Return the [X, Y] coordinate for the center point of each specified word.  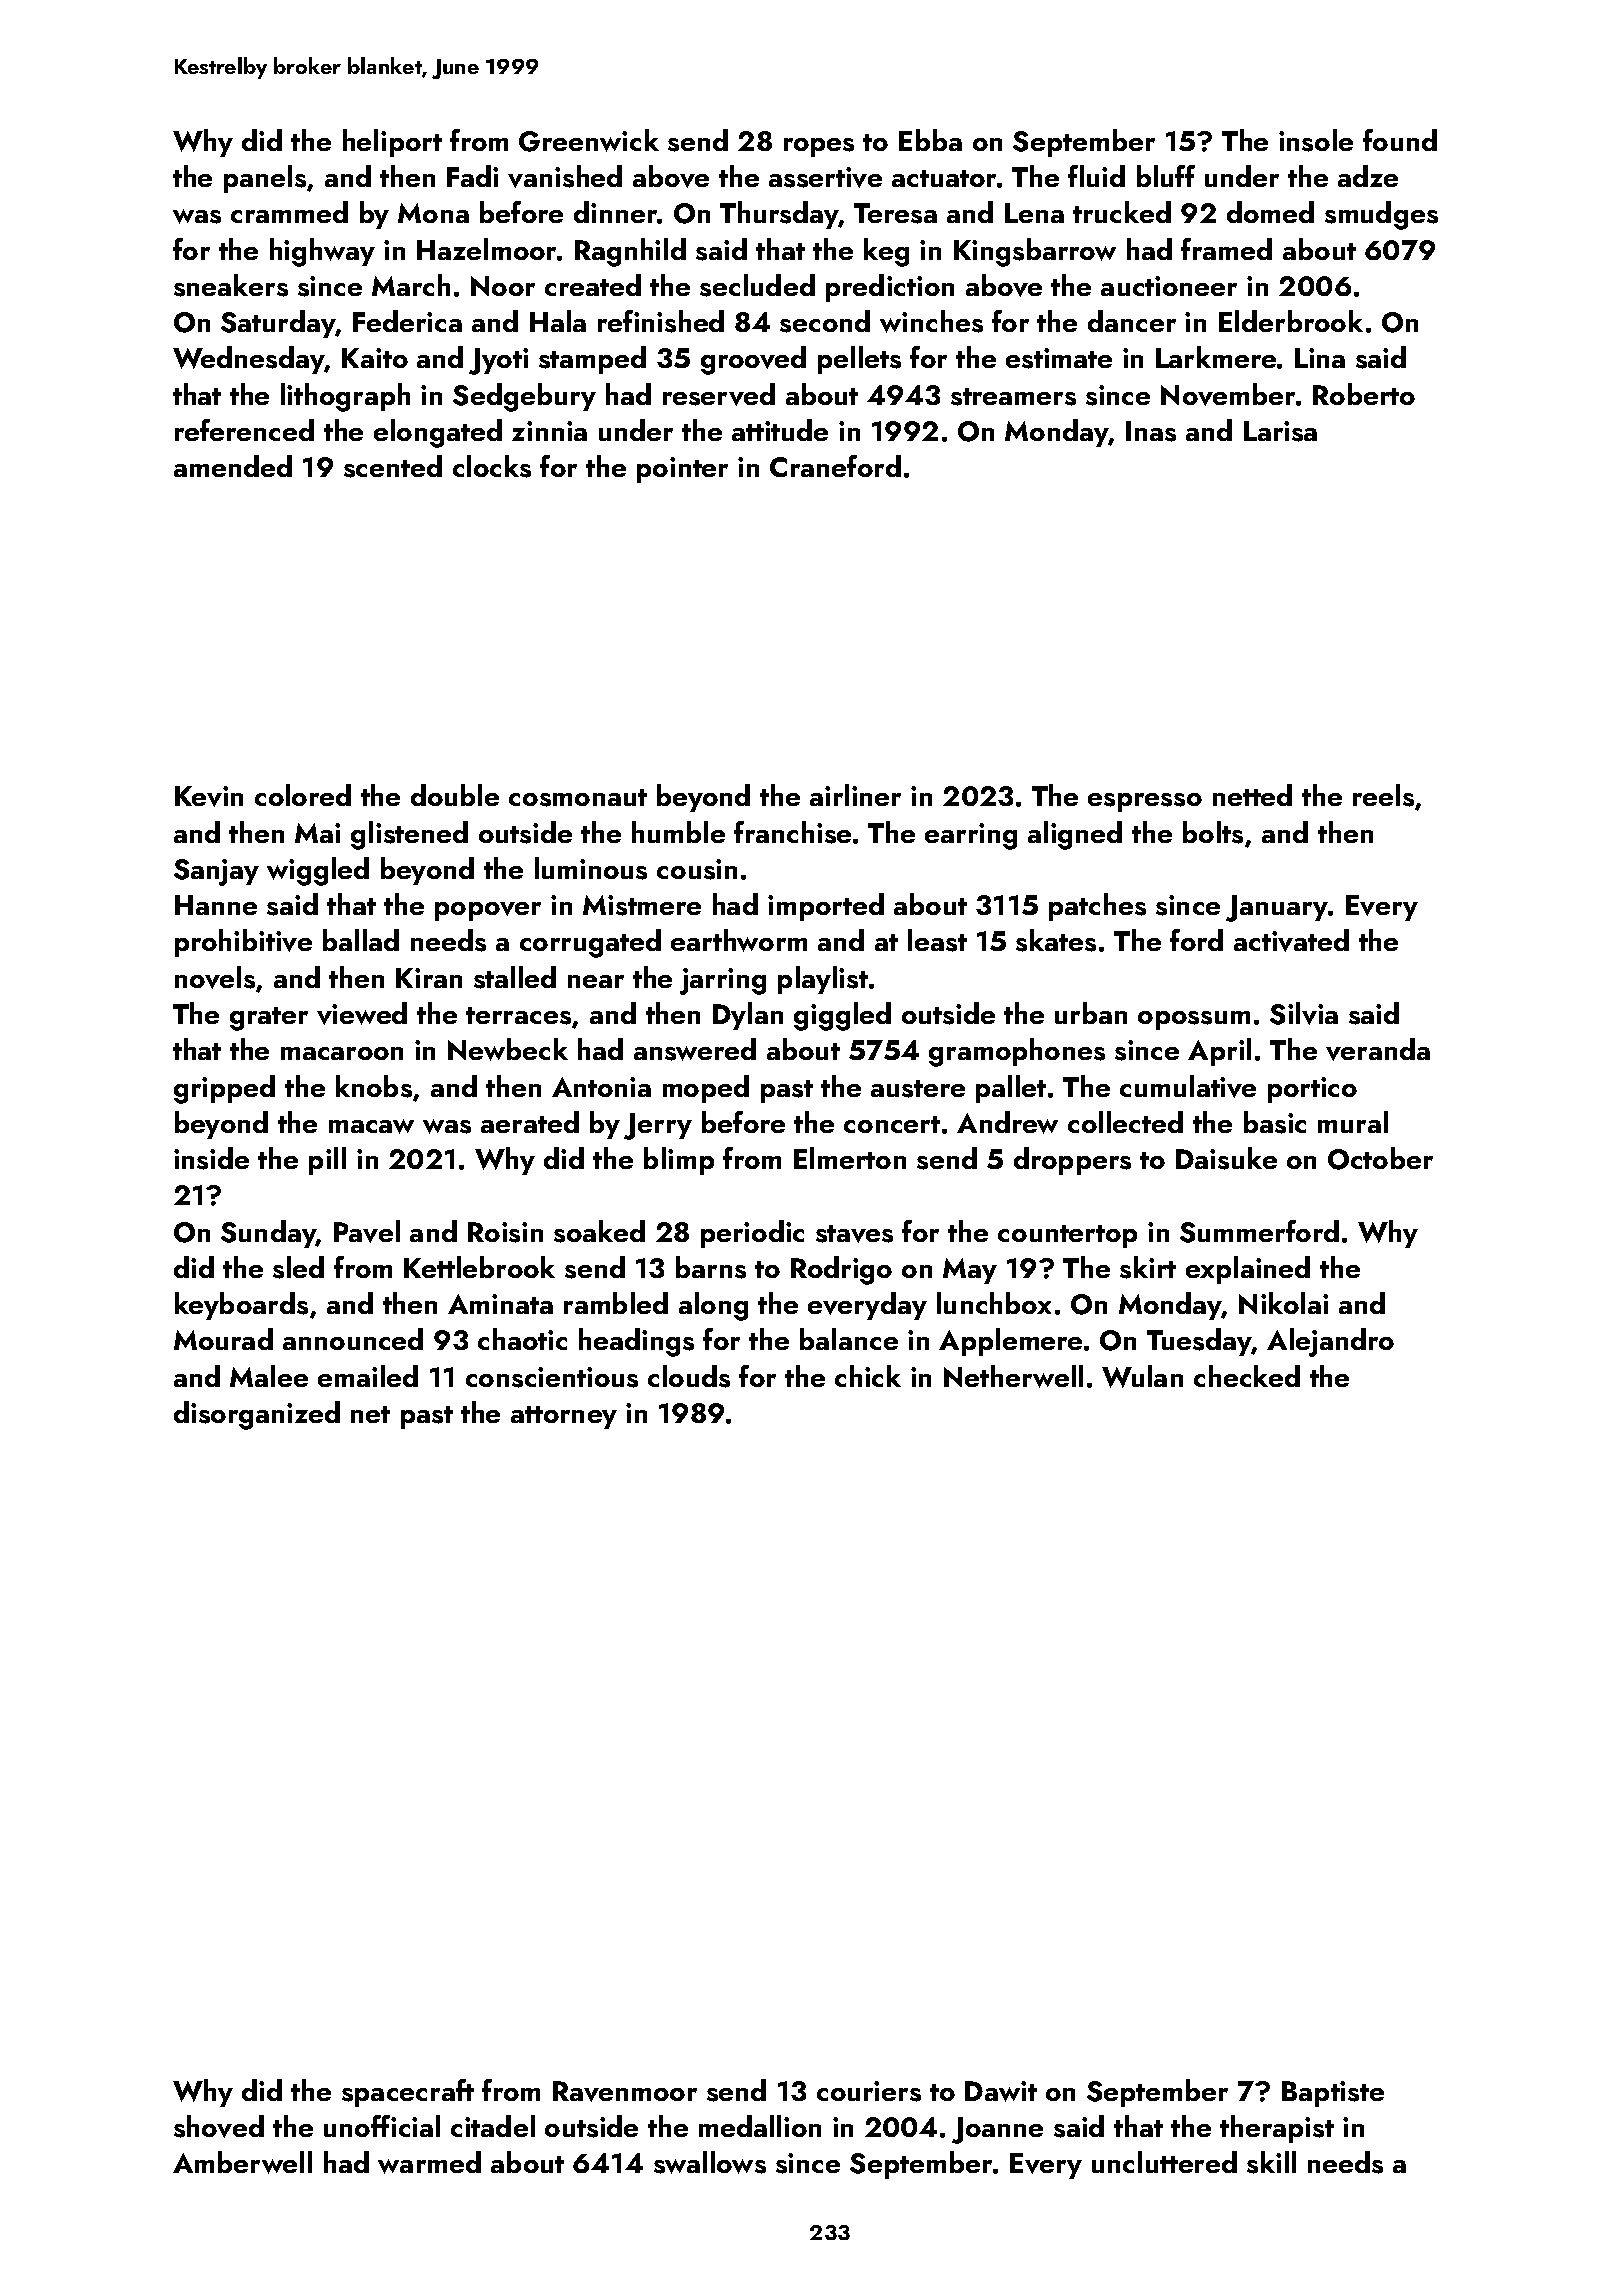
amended [233, 466]
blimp [679, 1161]
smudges [1381, 215]
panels [265, 179]
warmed [429, 2162]
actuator [944, 178]
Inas [1151, 431]
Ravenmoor [625, 2091]
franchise [792, 832]
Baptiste [1333, 2094]
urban [1091, 1013]
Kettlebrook [479, 1267]
